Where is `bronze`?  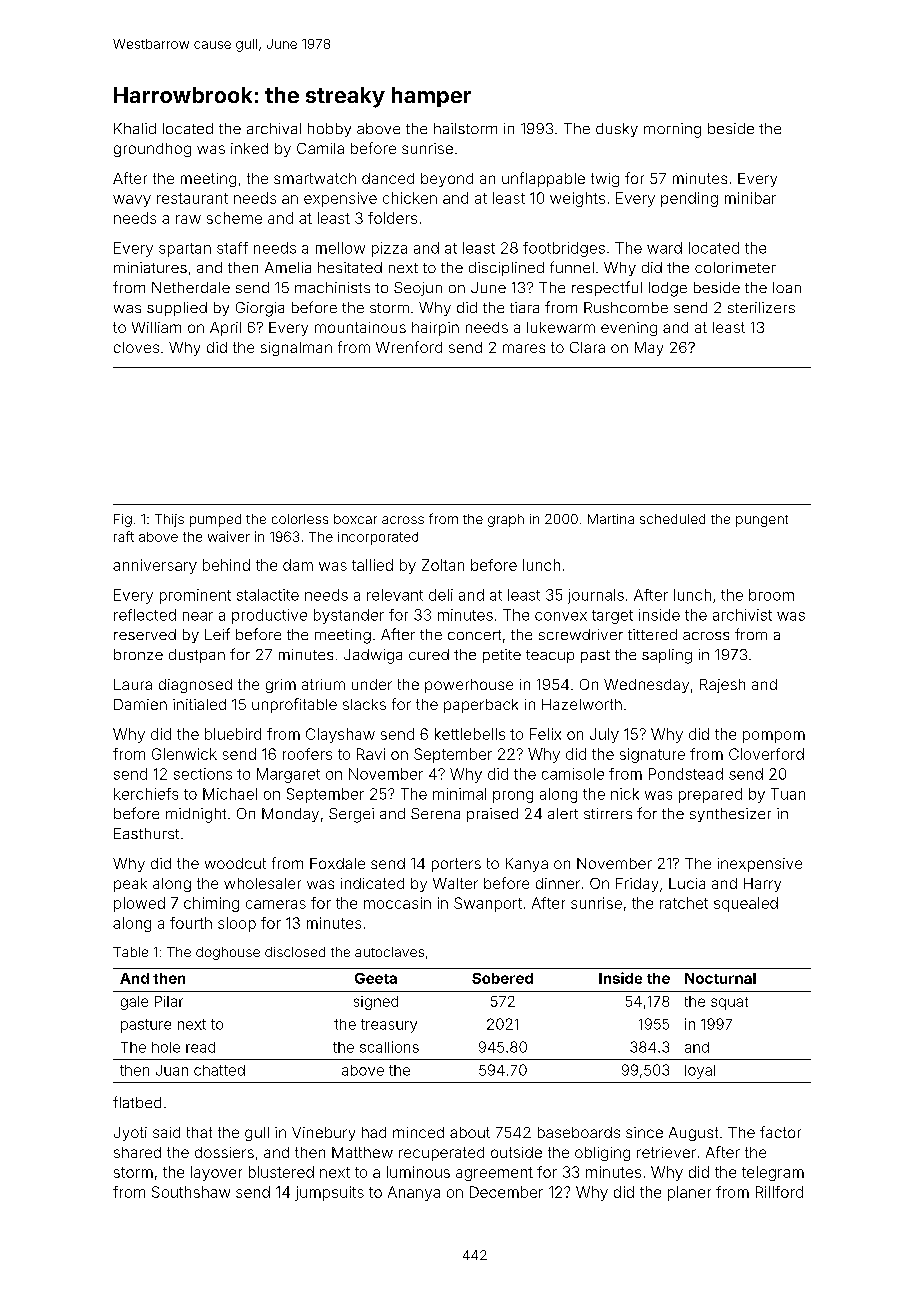
bronze is located at coordinates (138, 654).
